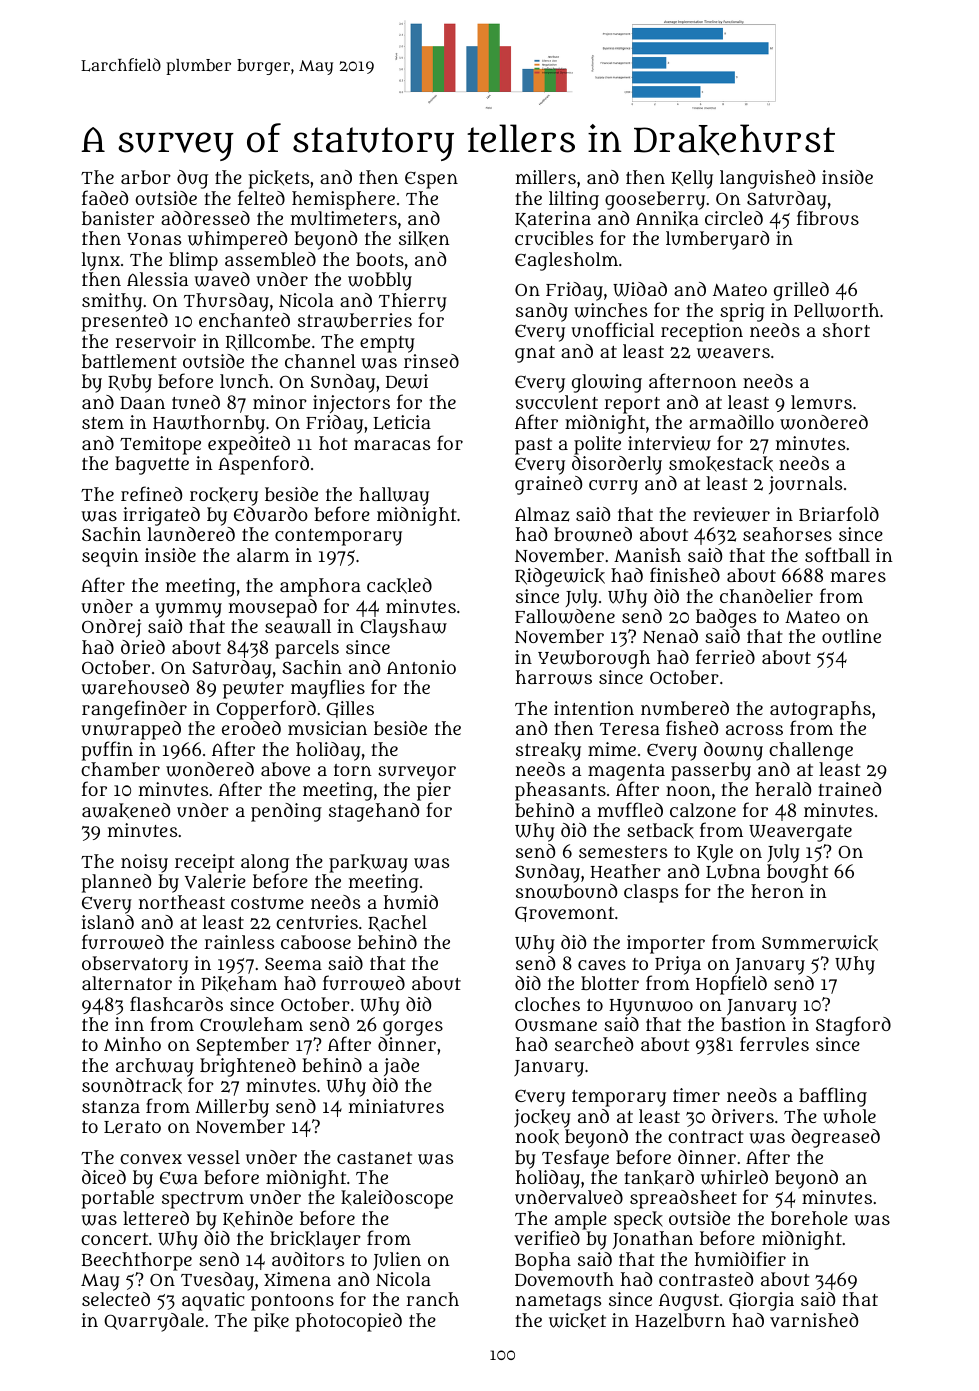 The width and height of the image is (979, 1391). What do you see at coordinates (850, 789) in the image?
I see `trained` at bounding box center [850, 789].
